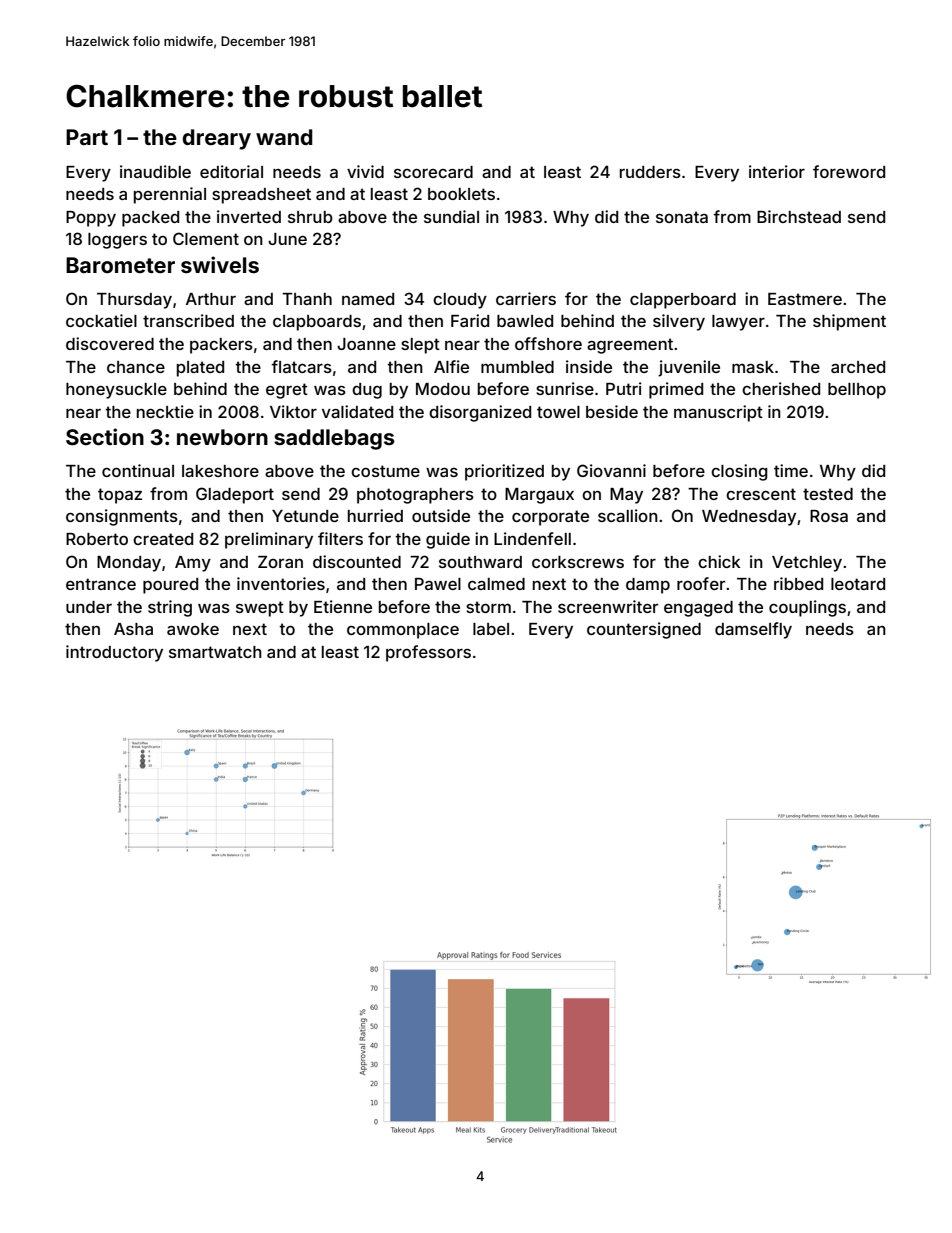  Describe the element at coordinates (428, 653) in the document. I see `professors` at that location.
